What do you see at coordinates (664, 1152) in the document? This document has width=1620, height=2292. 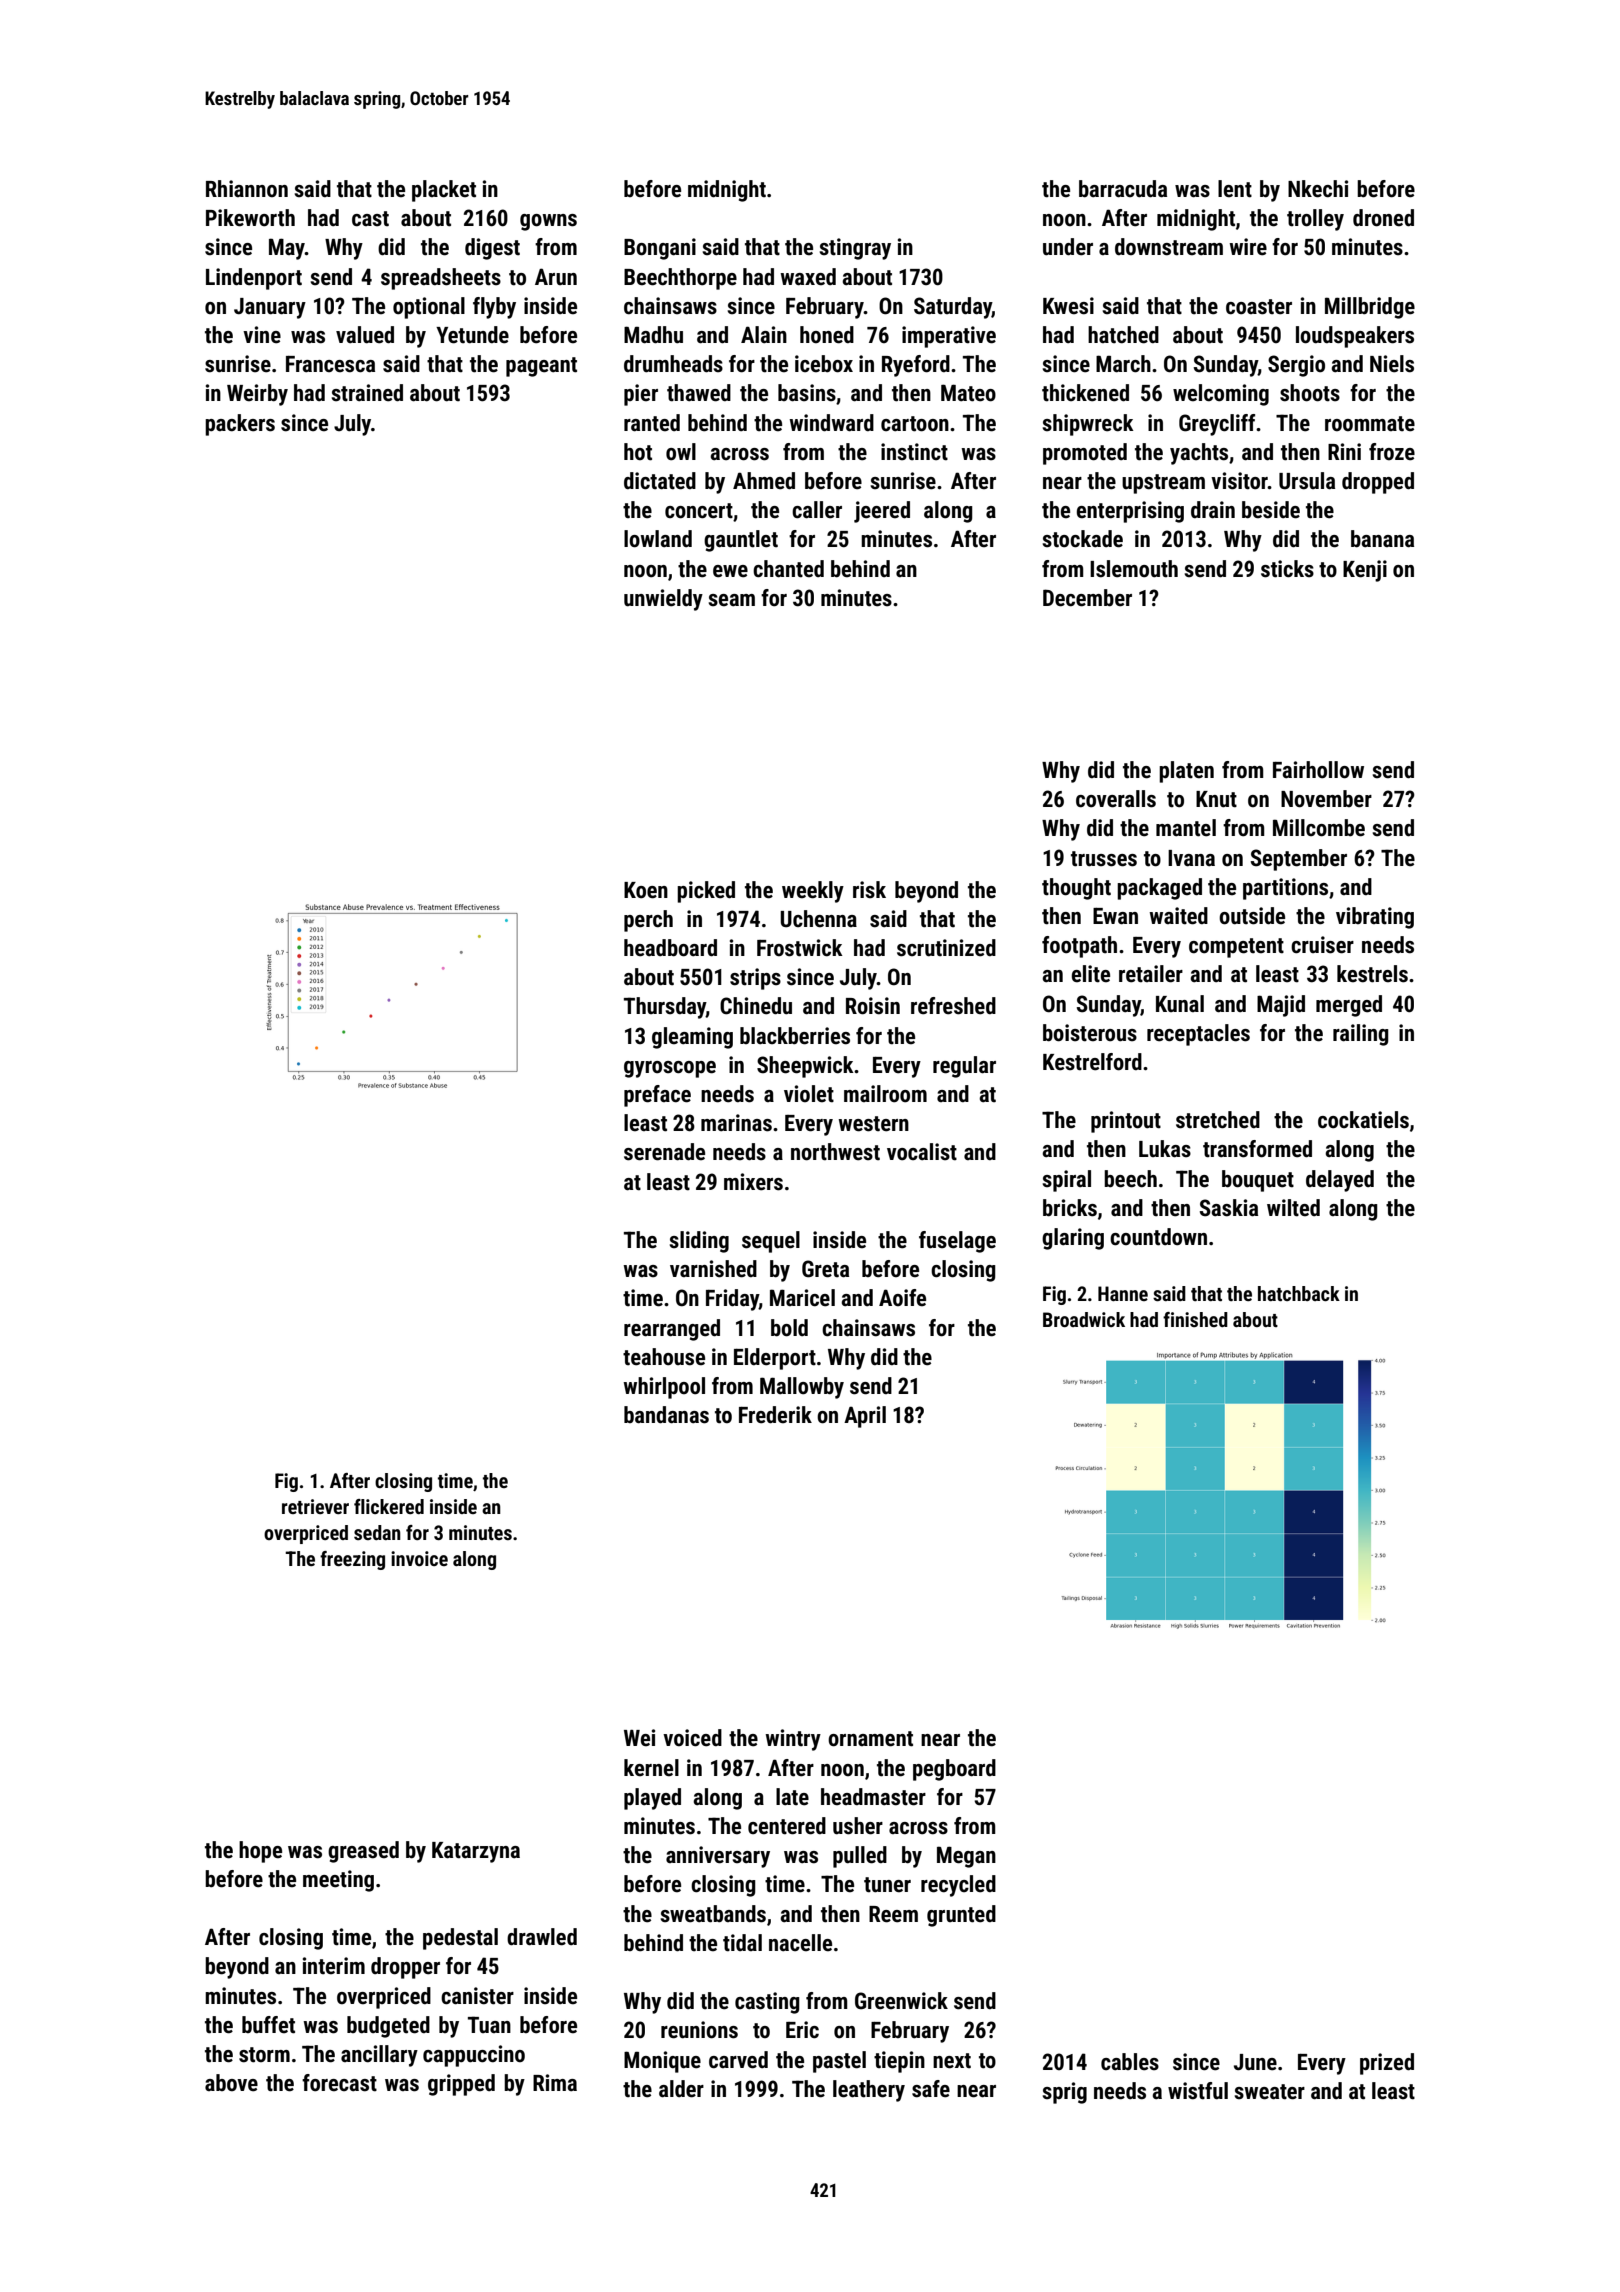 I see `serenade` at bounding box center [664, 1152].
